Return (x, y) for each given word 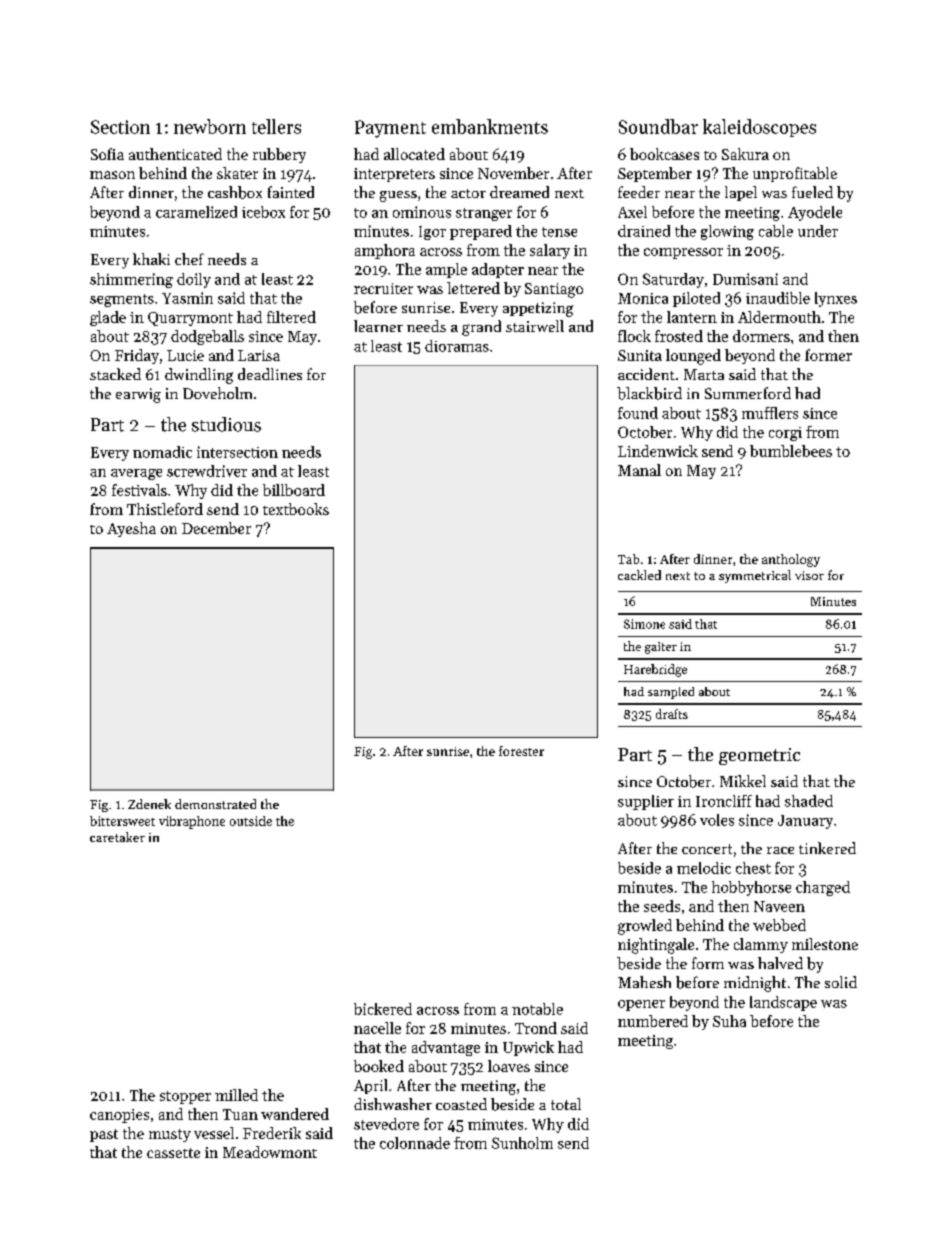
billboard (294, 490)
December (216, 528)
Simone (644, 624)
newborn (210, 126)
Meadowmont (270, 1152)
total (566, 1104)
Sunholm (522, 1143)
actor (468, 193)
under (818, 231)
